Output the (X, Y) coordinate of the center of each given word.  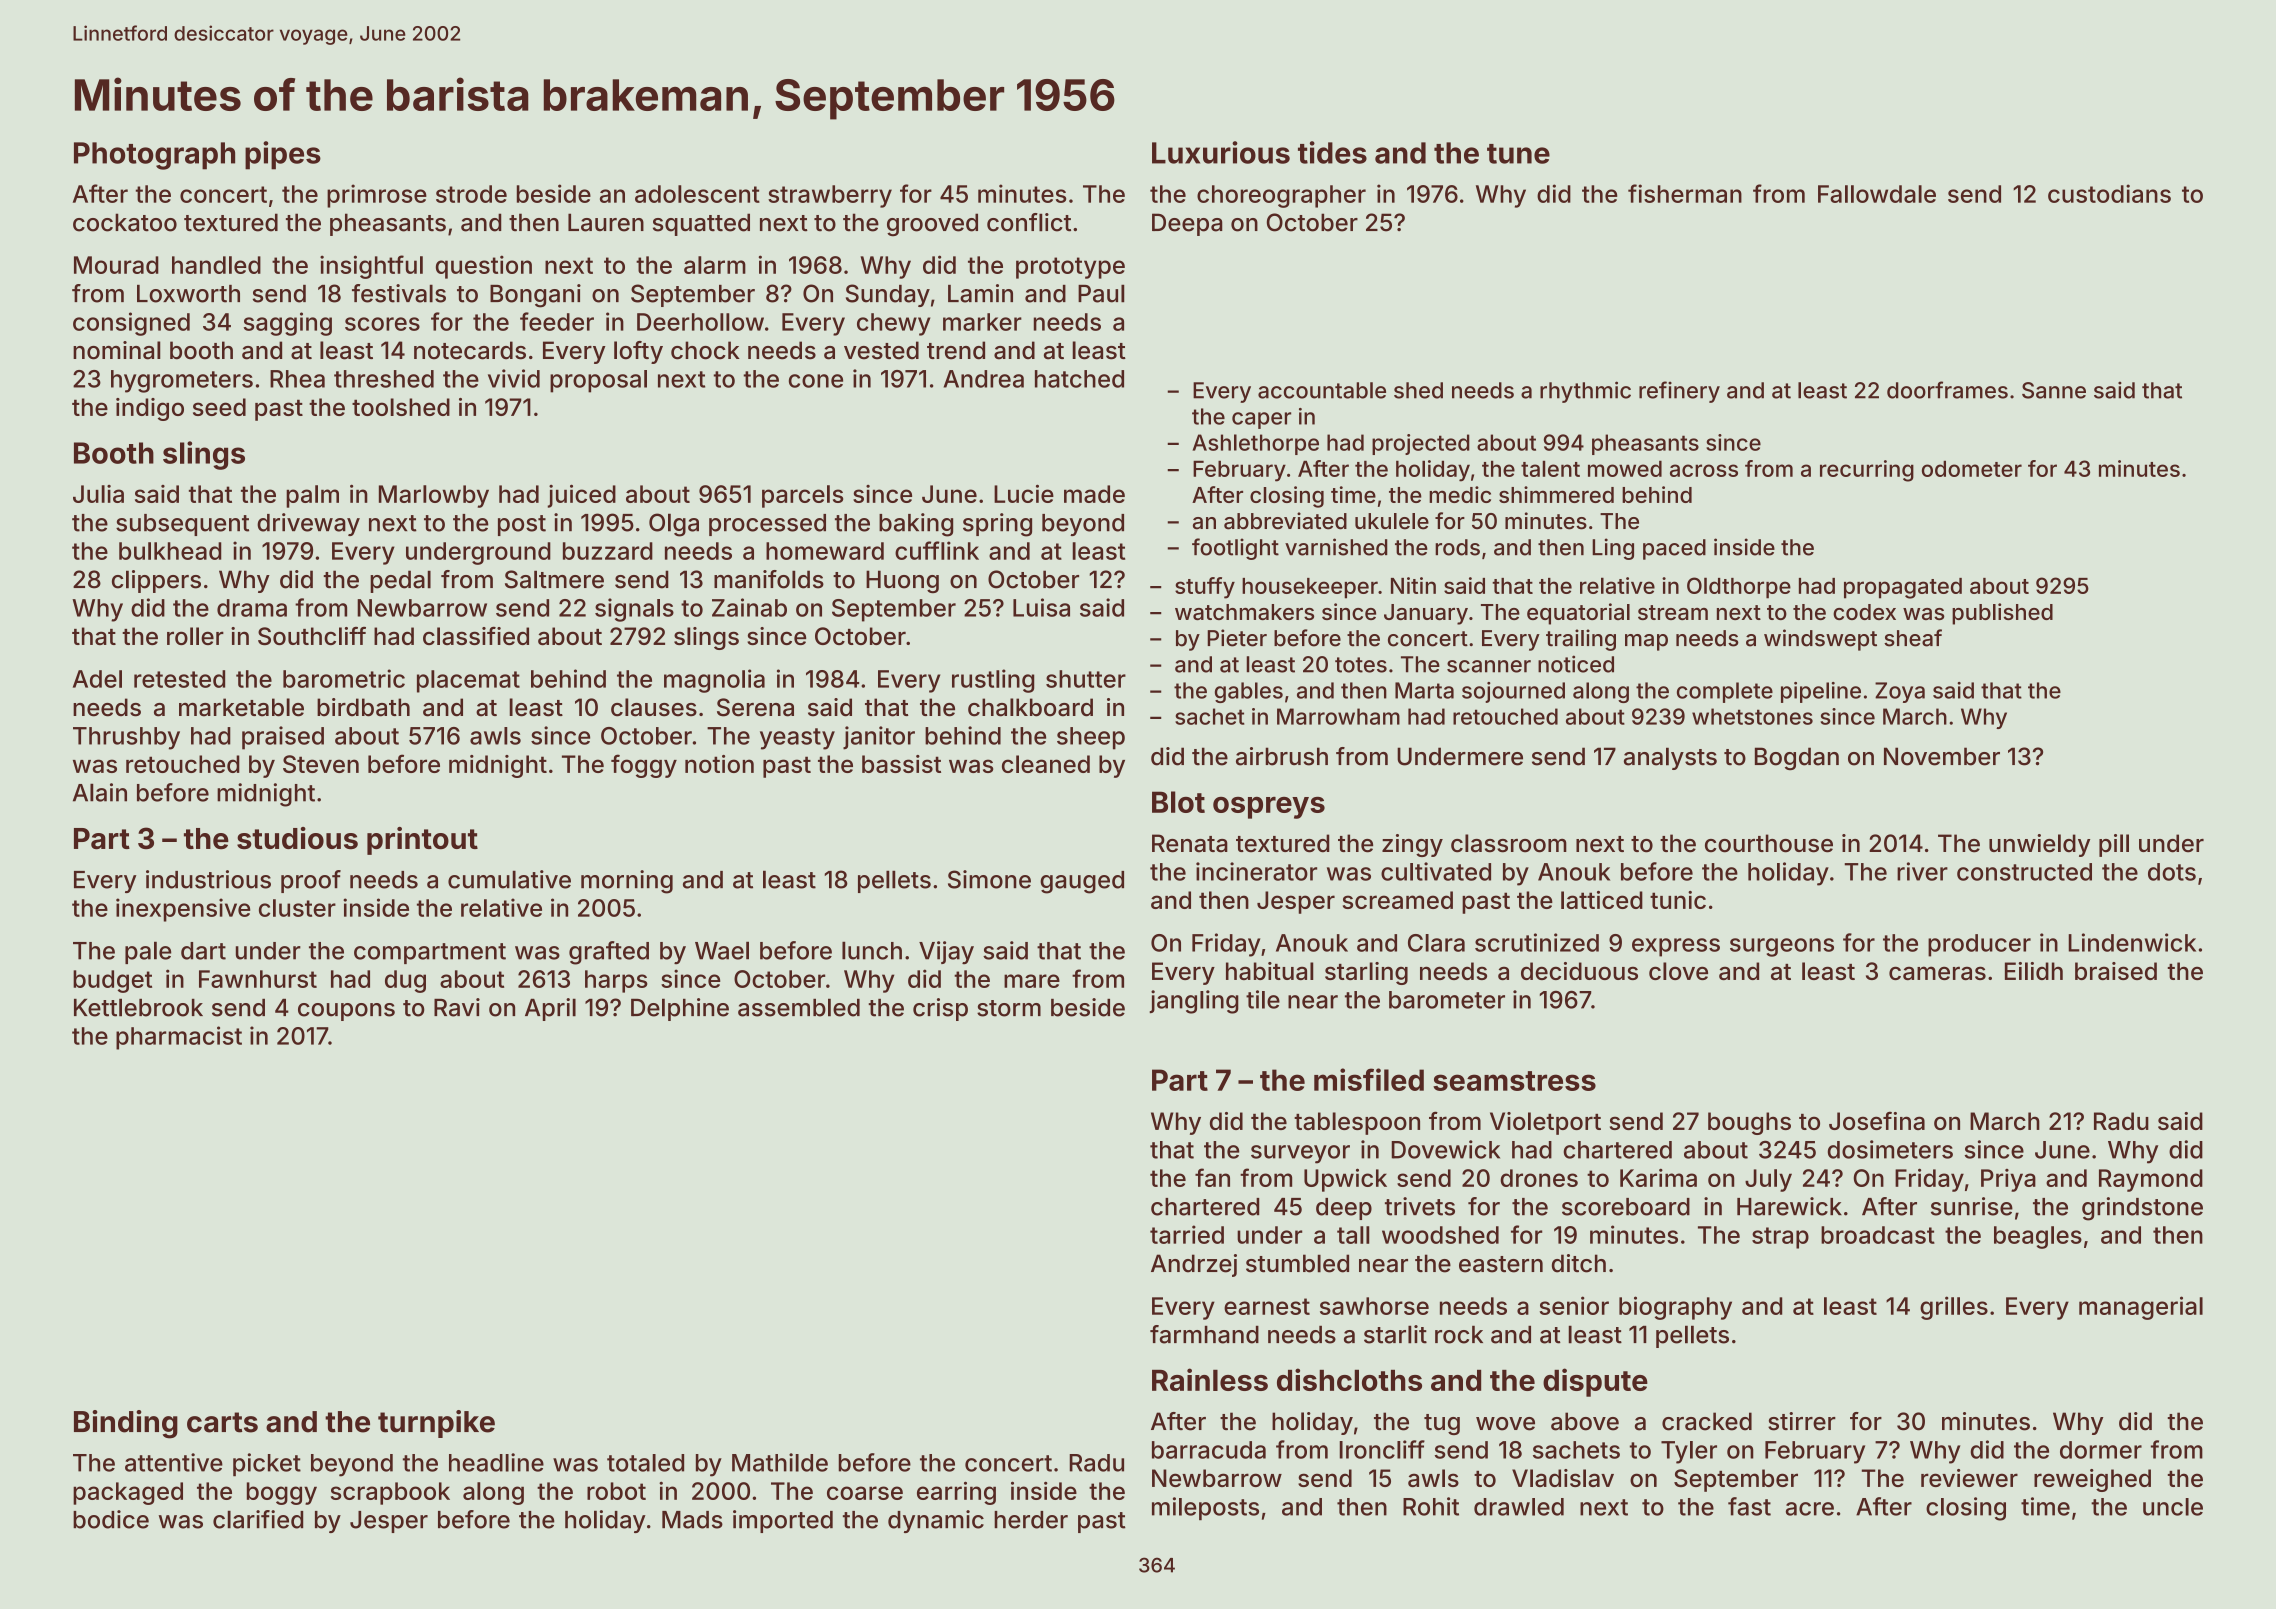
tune (1518, 154)
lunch (872, 950)
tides (1332, 152)
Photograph (154, 156)
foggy (644, 766)
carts (222, 1422)
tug (1442, 1424)
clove (1678, 971)
